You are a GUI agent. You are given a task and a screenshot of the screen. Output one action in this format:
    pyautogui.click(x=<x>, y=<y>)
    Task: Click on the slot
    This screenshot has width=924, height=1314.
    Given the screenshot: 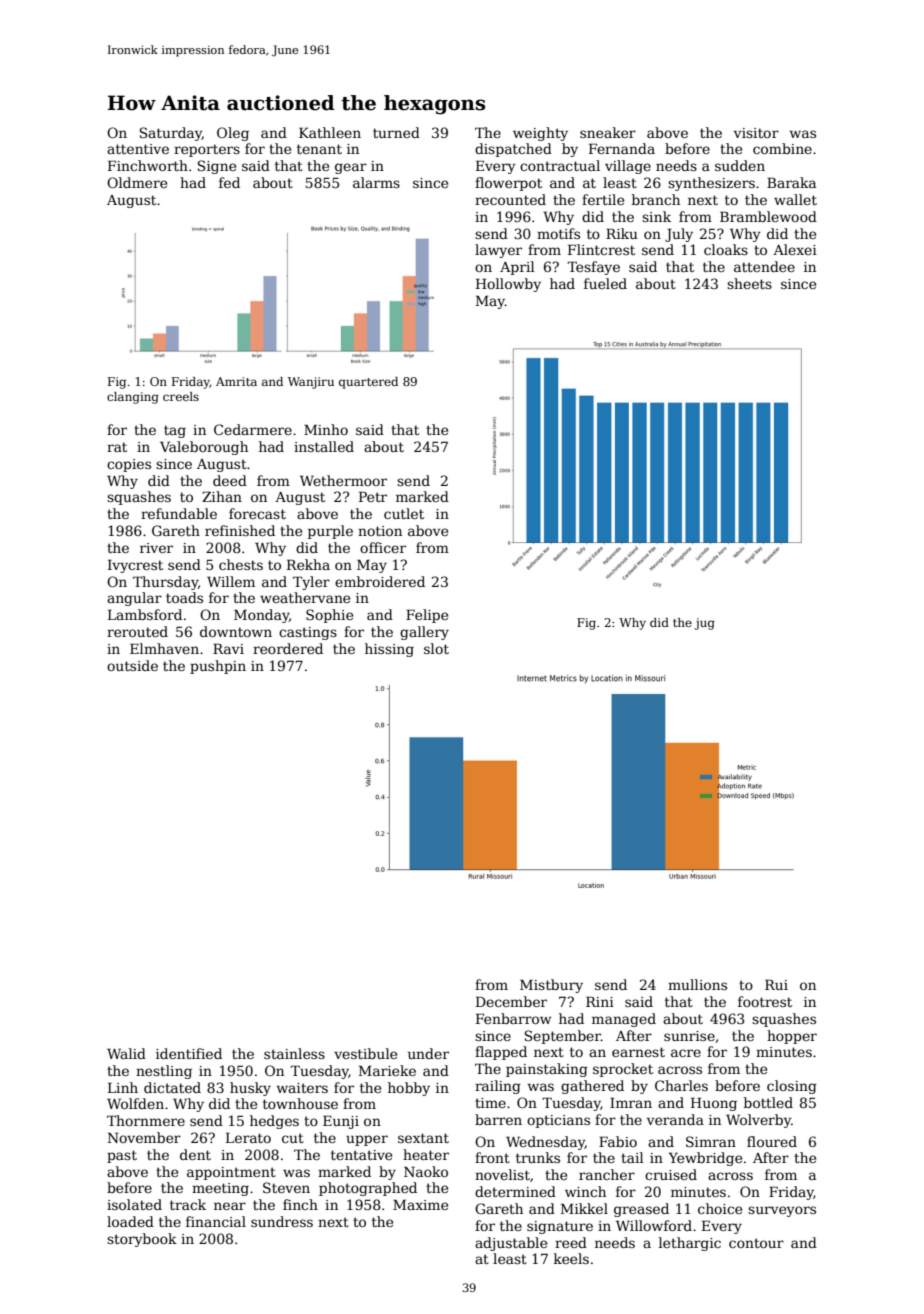 What is the action you would take?
    pyautogui.click(x=436, y=648)
